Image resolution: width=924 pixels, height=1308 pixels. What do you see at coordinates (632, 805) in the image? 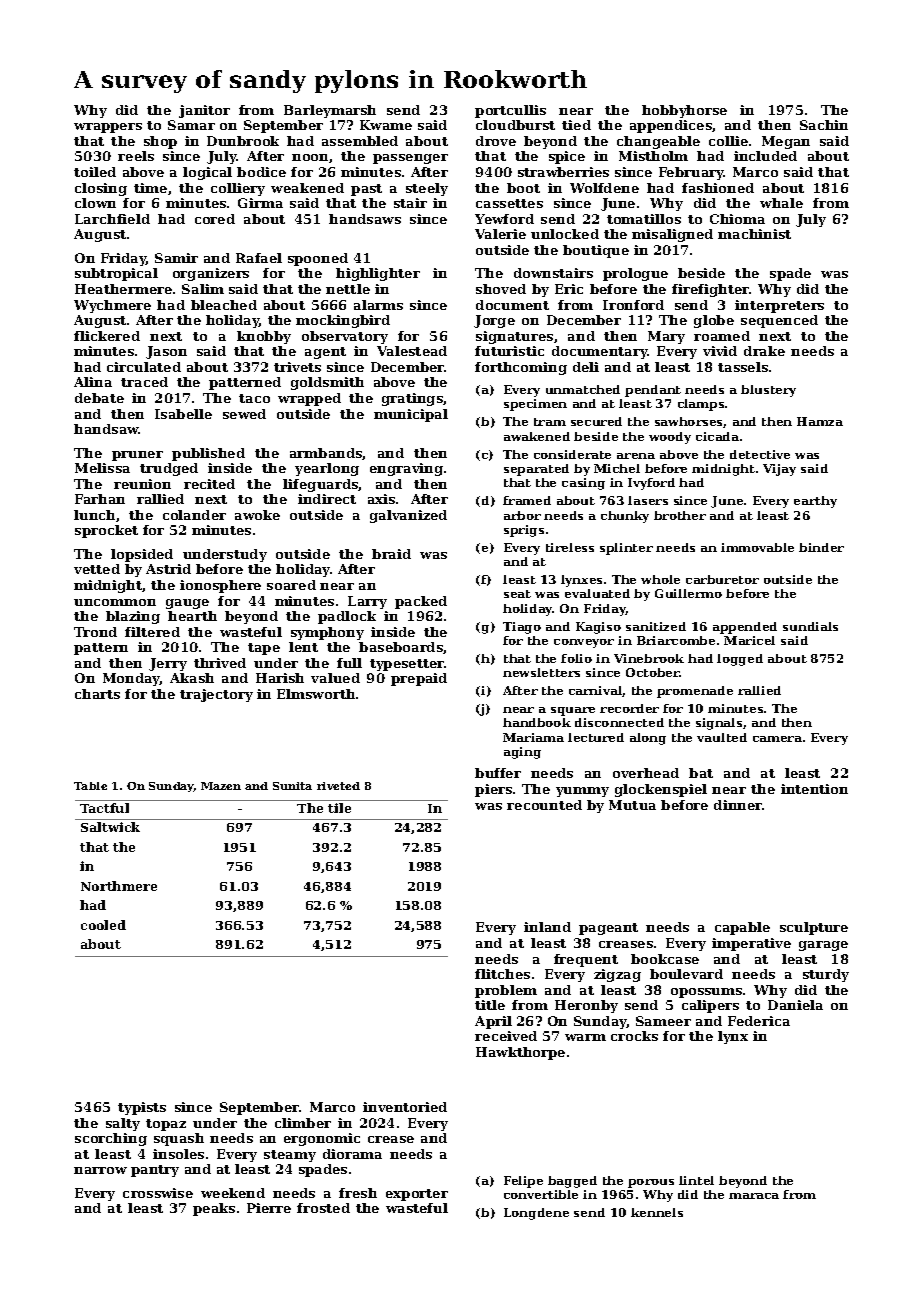
I see `Mutua` at bounding box center [632, 805].
